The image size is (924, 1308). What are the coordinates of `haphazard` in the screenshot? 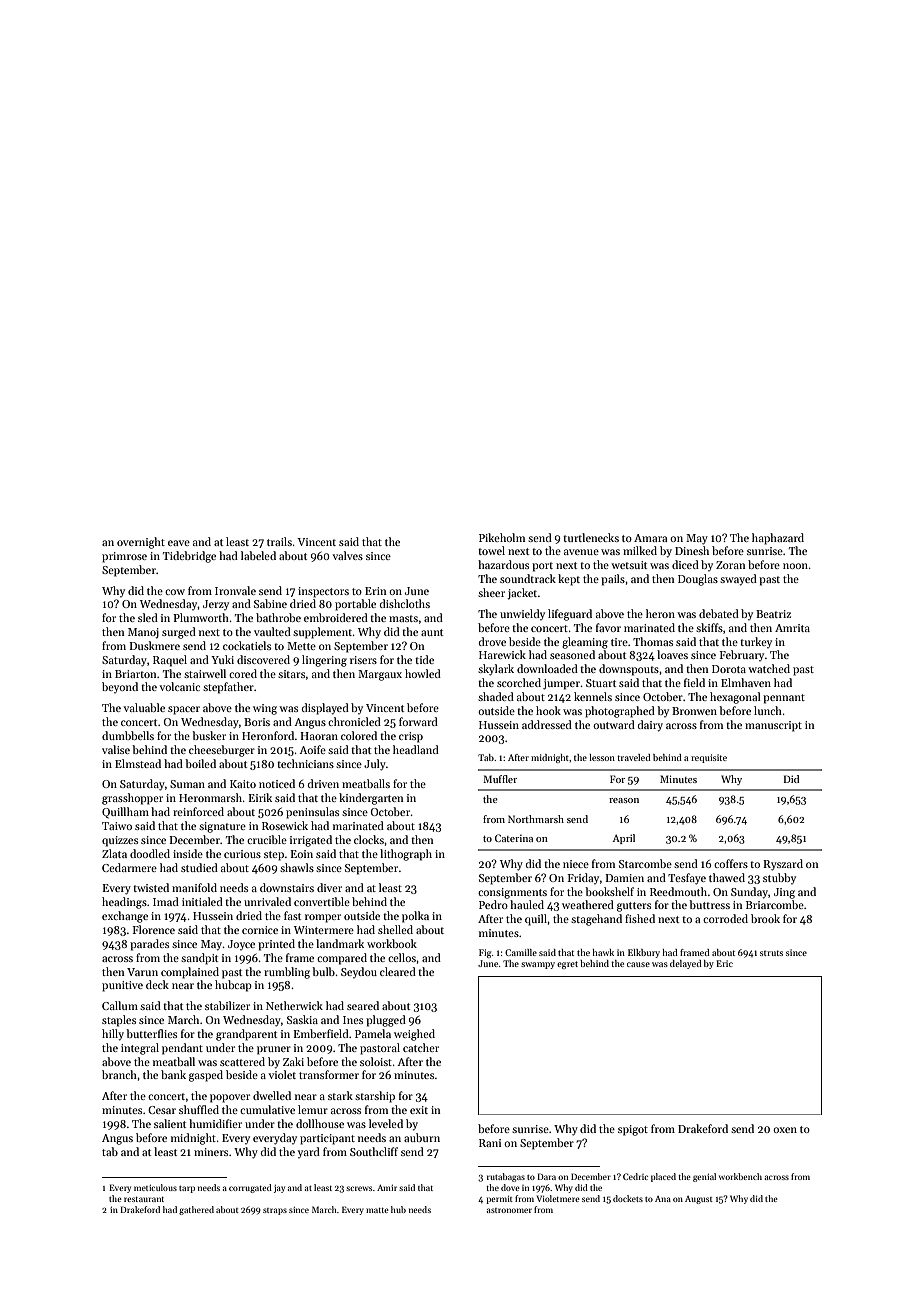 It's located at (778, 539).
